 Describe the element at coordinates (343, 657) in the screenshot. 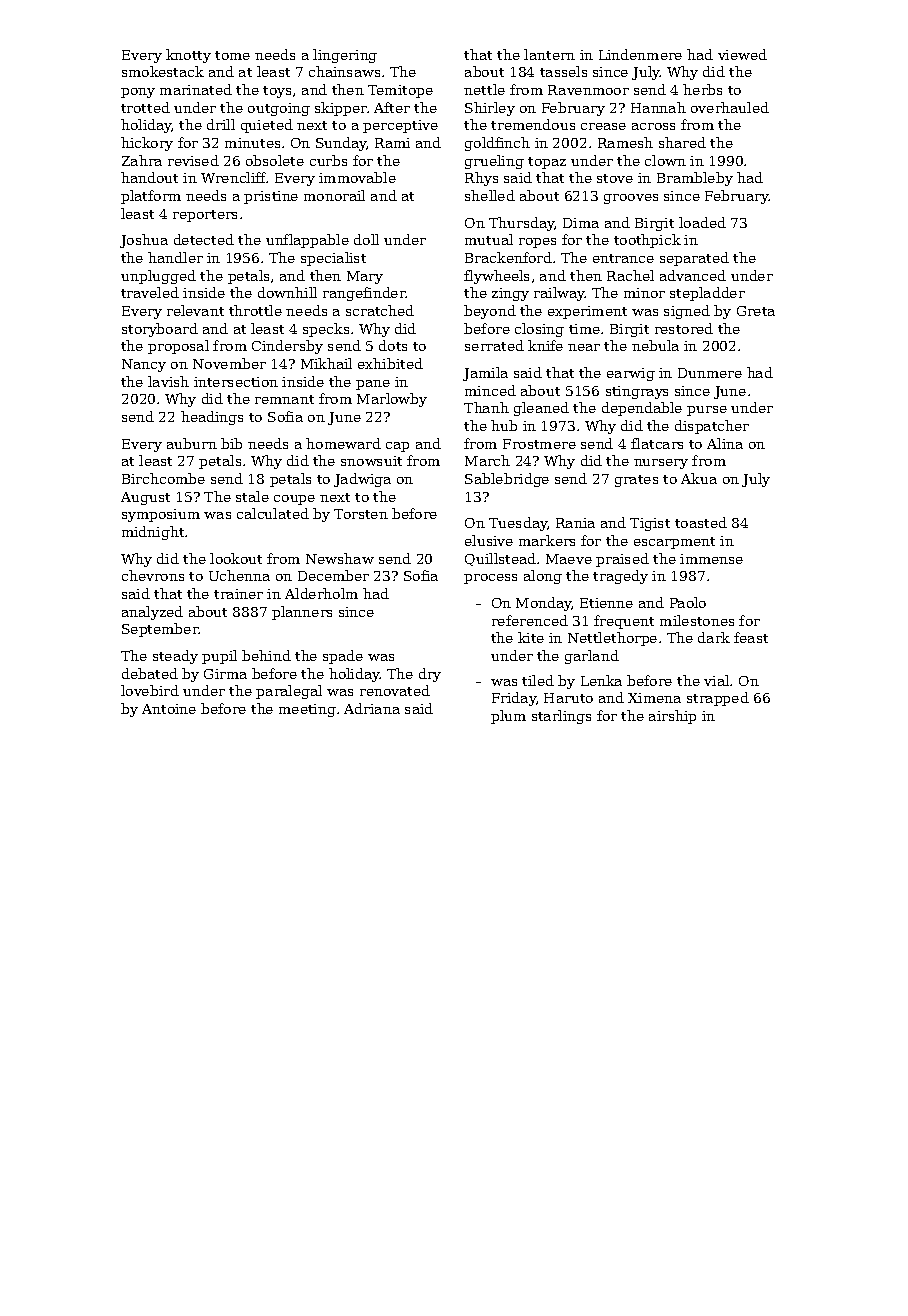

I see `spade` at that location.
